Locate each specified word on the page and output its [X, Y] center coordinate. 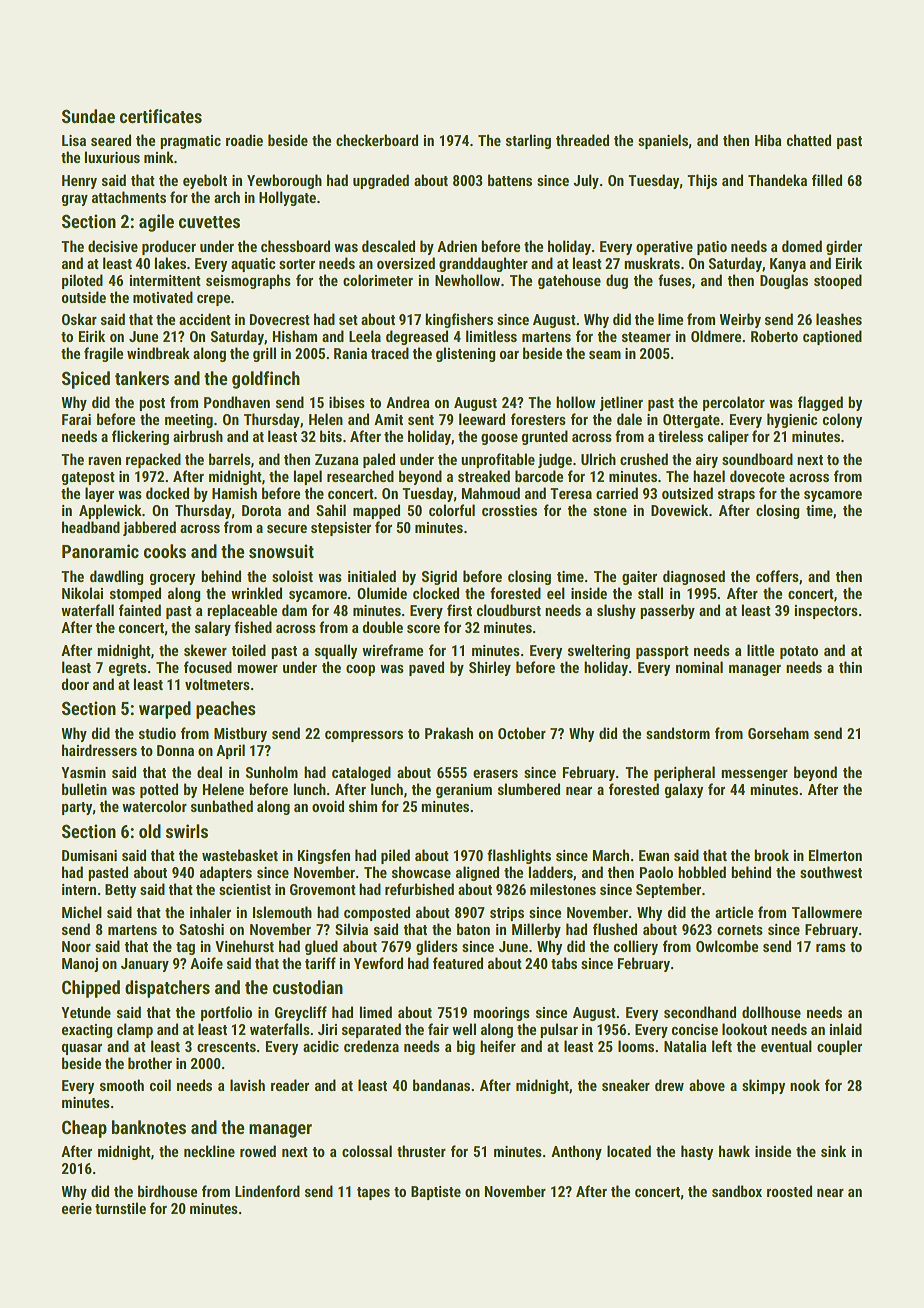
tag [185, 948]
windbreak [158, 353]
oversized [406, 263]
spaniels [663, 141]
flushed [615, 929]
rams [831, 948]
